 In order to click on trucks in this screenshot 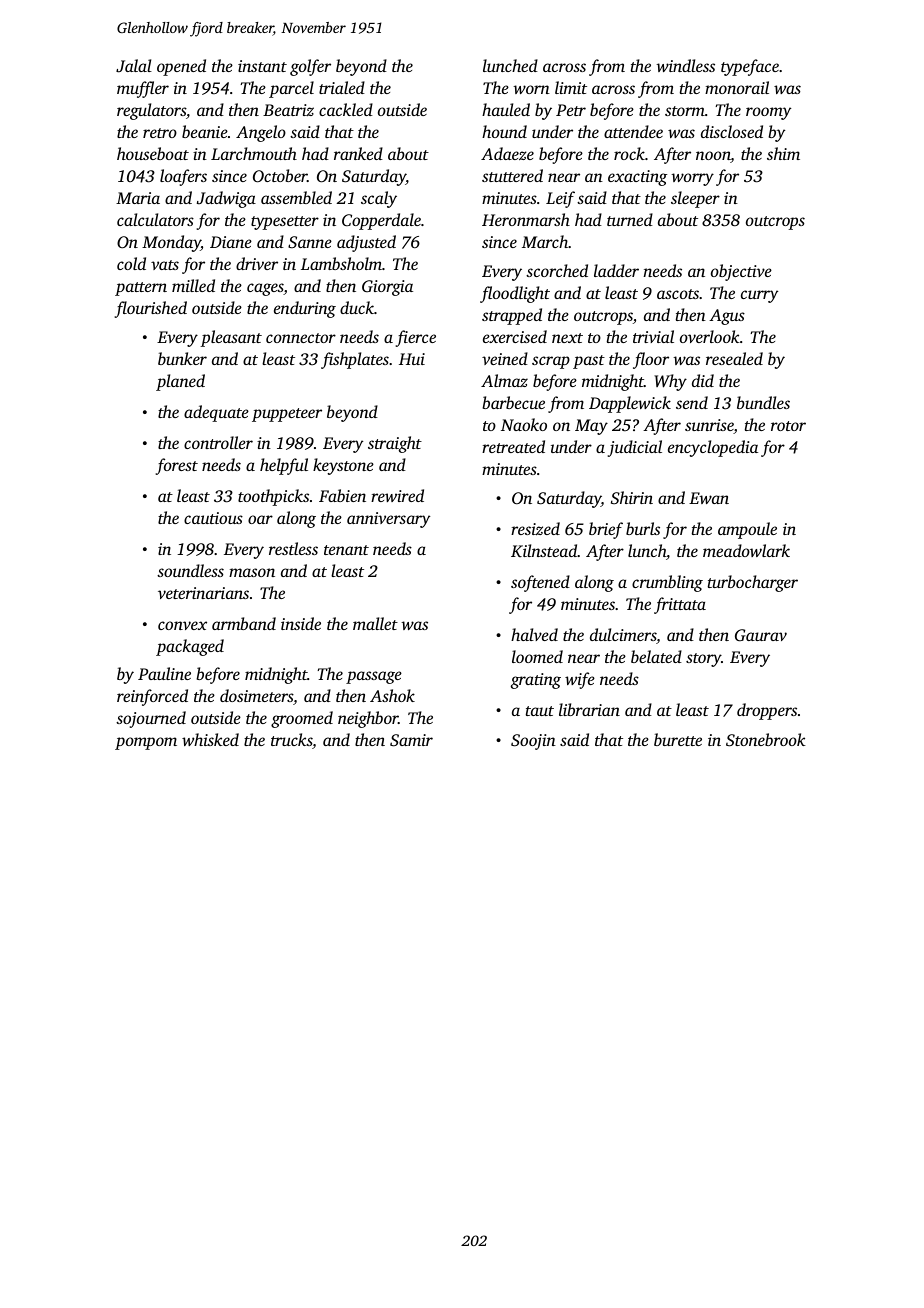, I will do `click(292, 741)`.
